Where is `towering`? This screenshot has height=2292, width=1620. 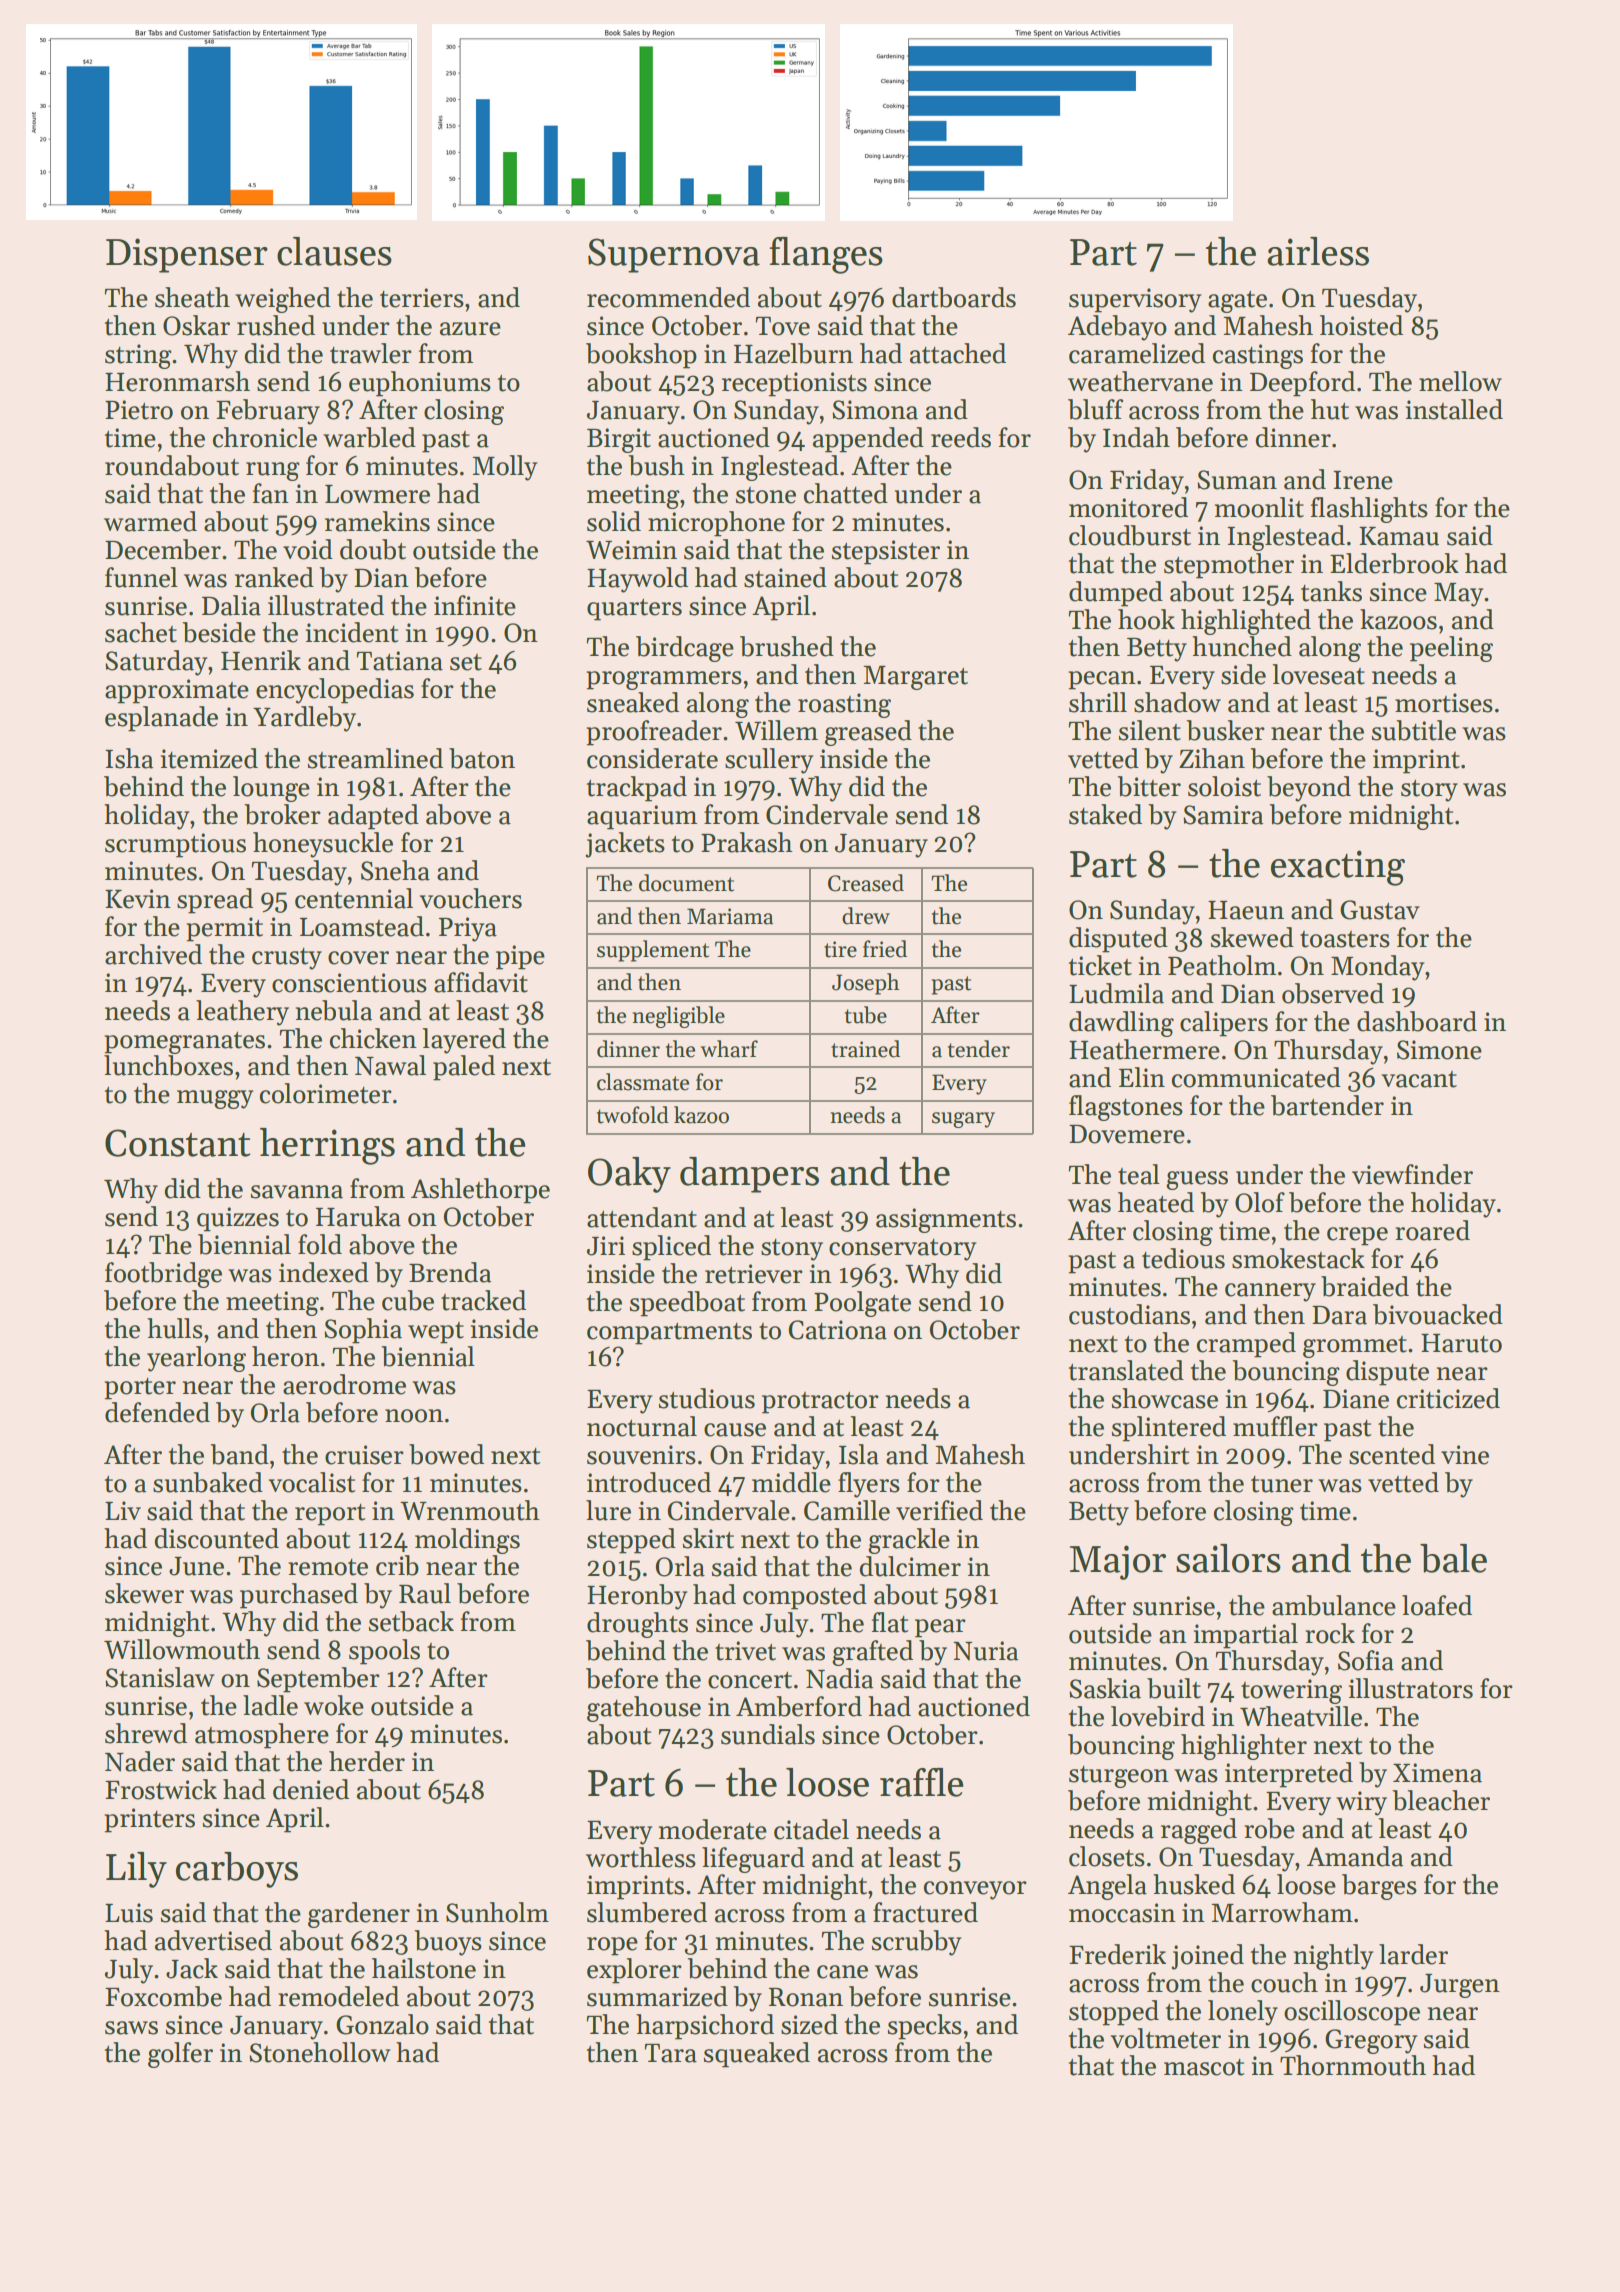 towering is located at coordinates (1291, 1691).
